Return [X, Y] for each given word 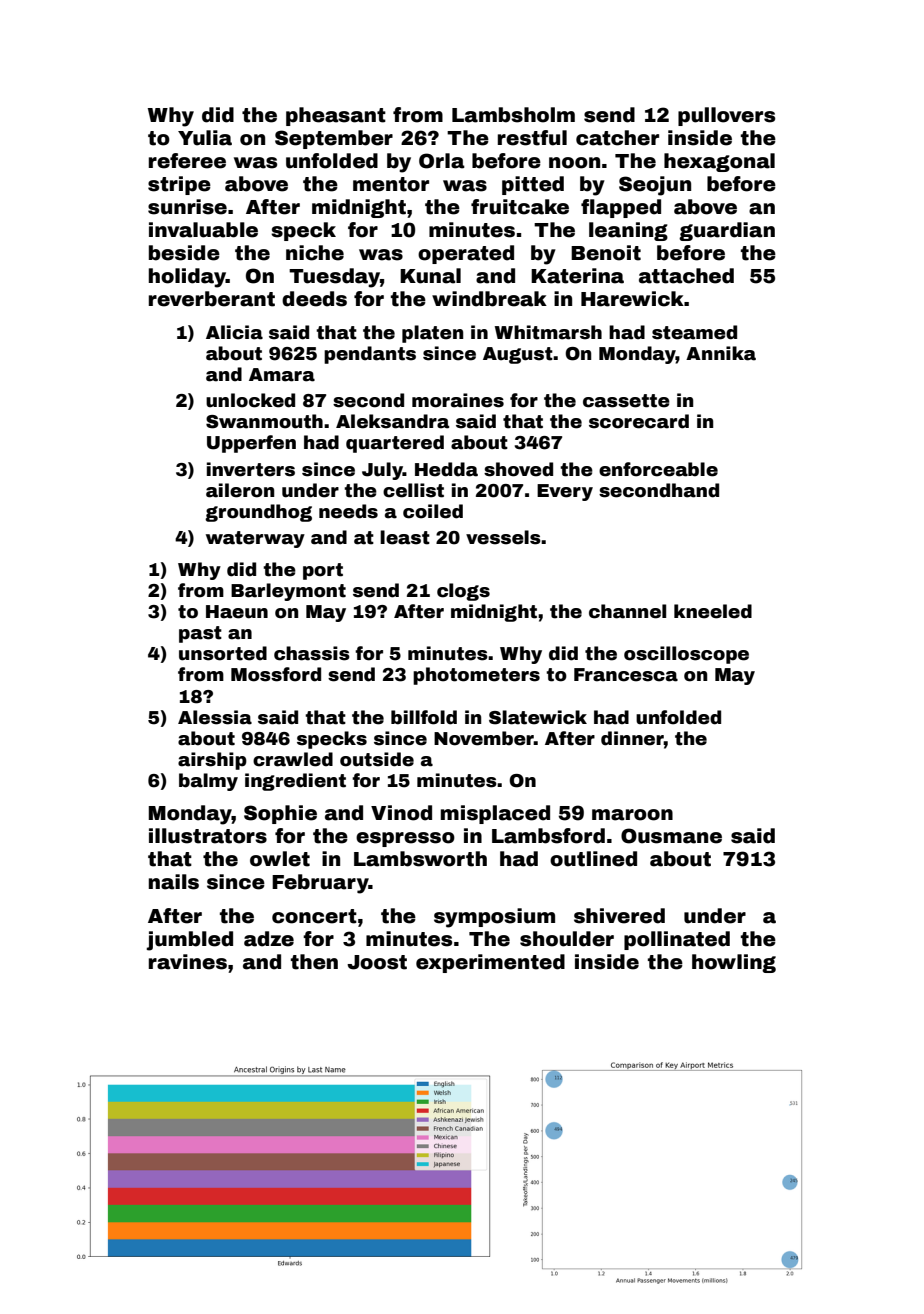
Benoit [606, 253]
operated [466, 254]
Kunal [430, 276]
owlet [280, 859]
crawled [293, 759]
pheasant [336, 116]
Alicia [234, 332]
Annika [721, 353]
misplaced [495, 814]
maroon [632, 815]
